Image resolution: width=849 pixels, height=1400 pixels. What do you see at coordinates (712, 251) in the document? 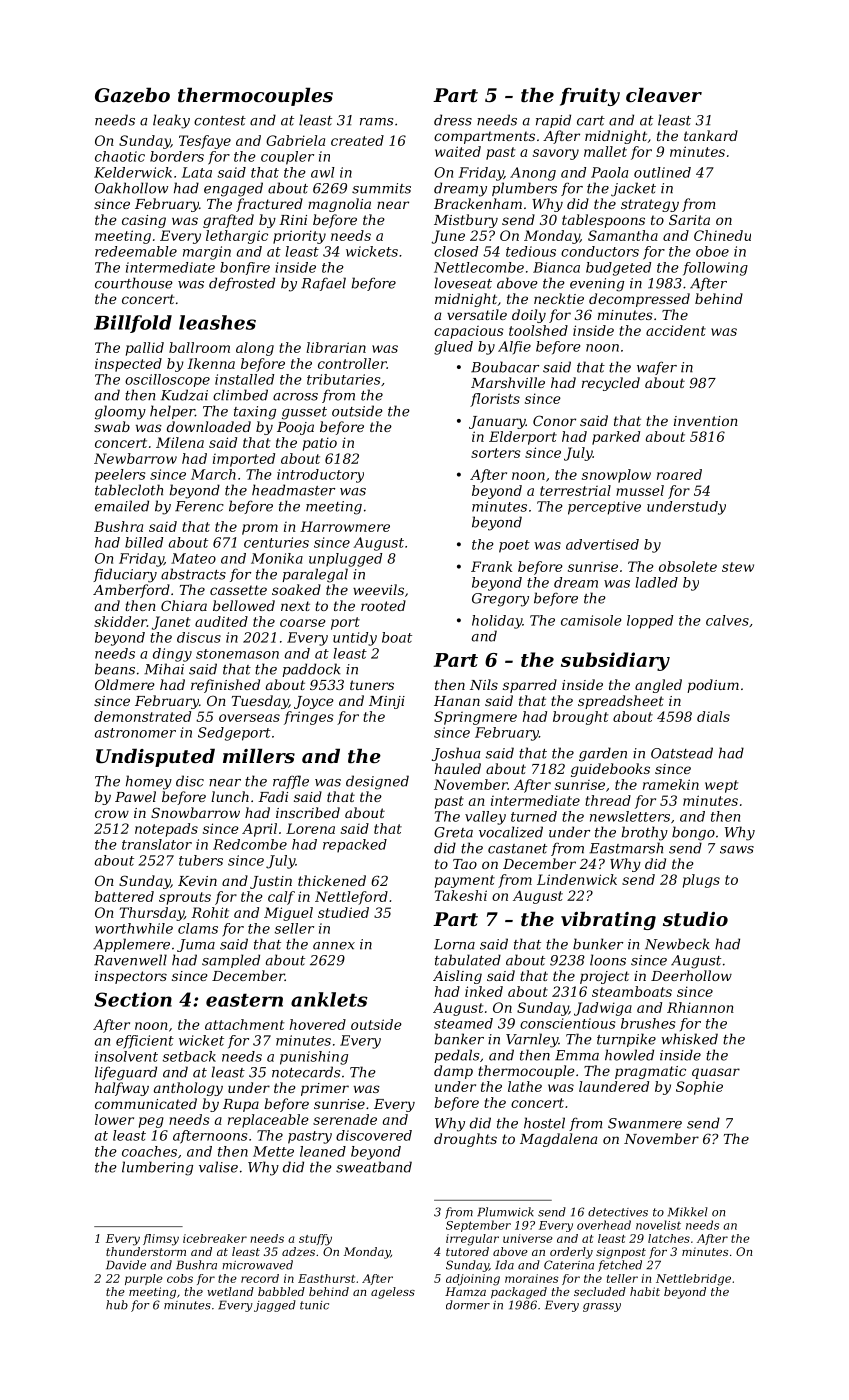
I see `oboe` at bounding box center [712, 251].
